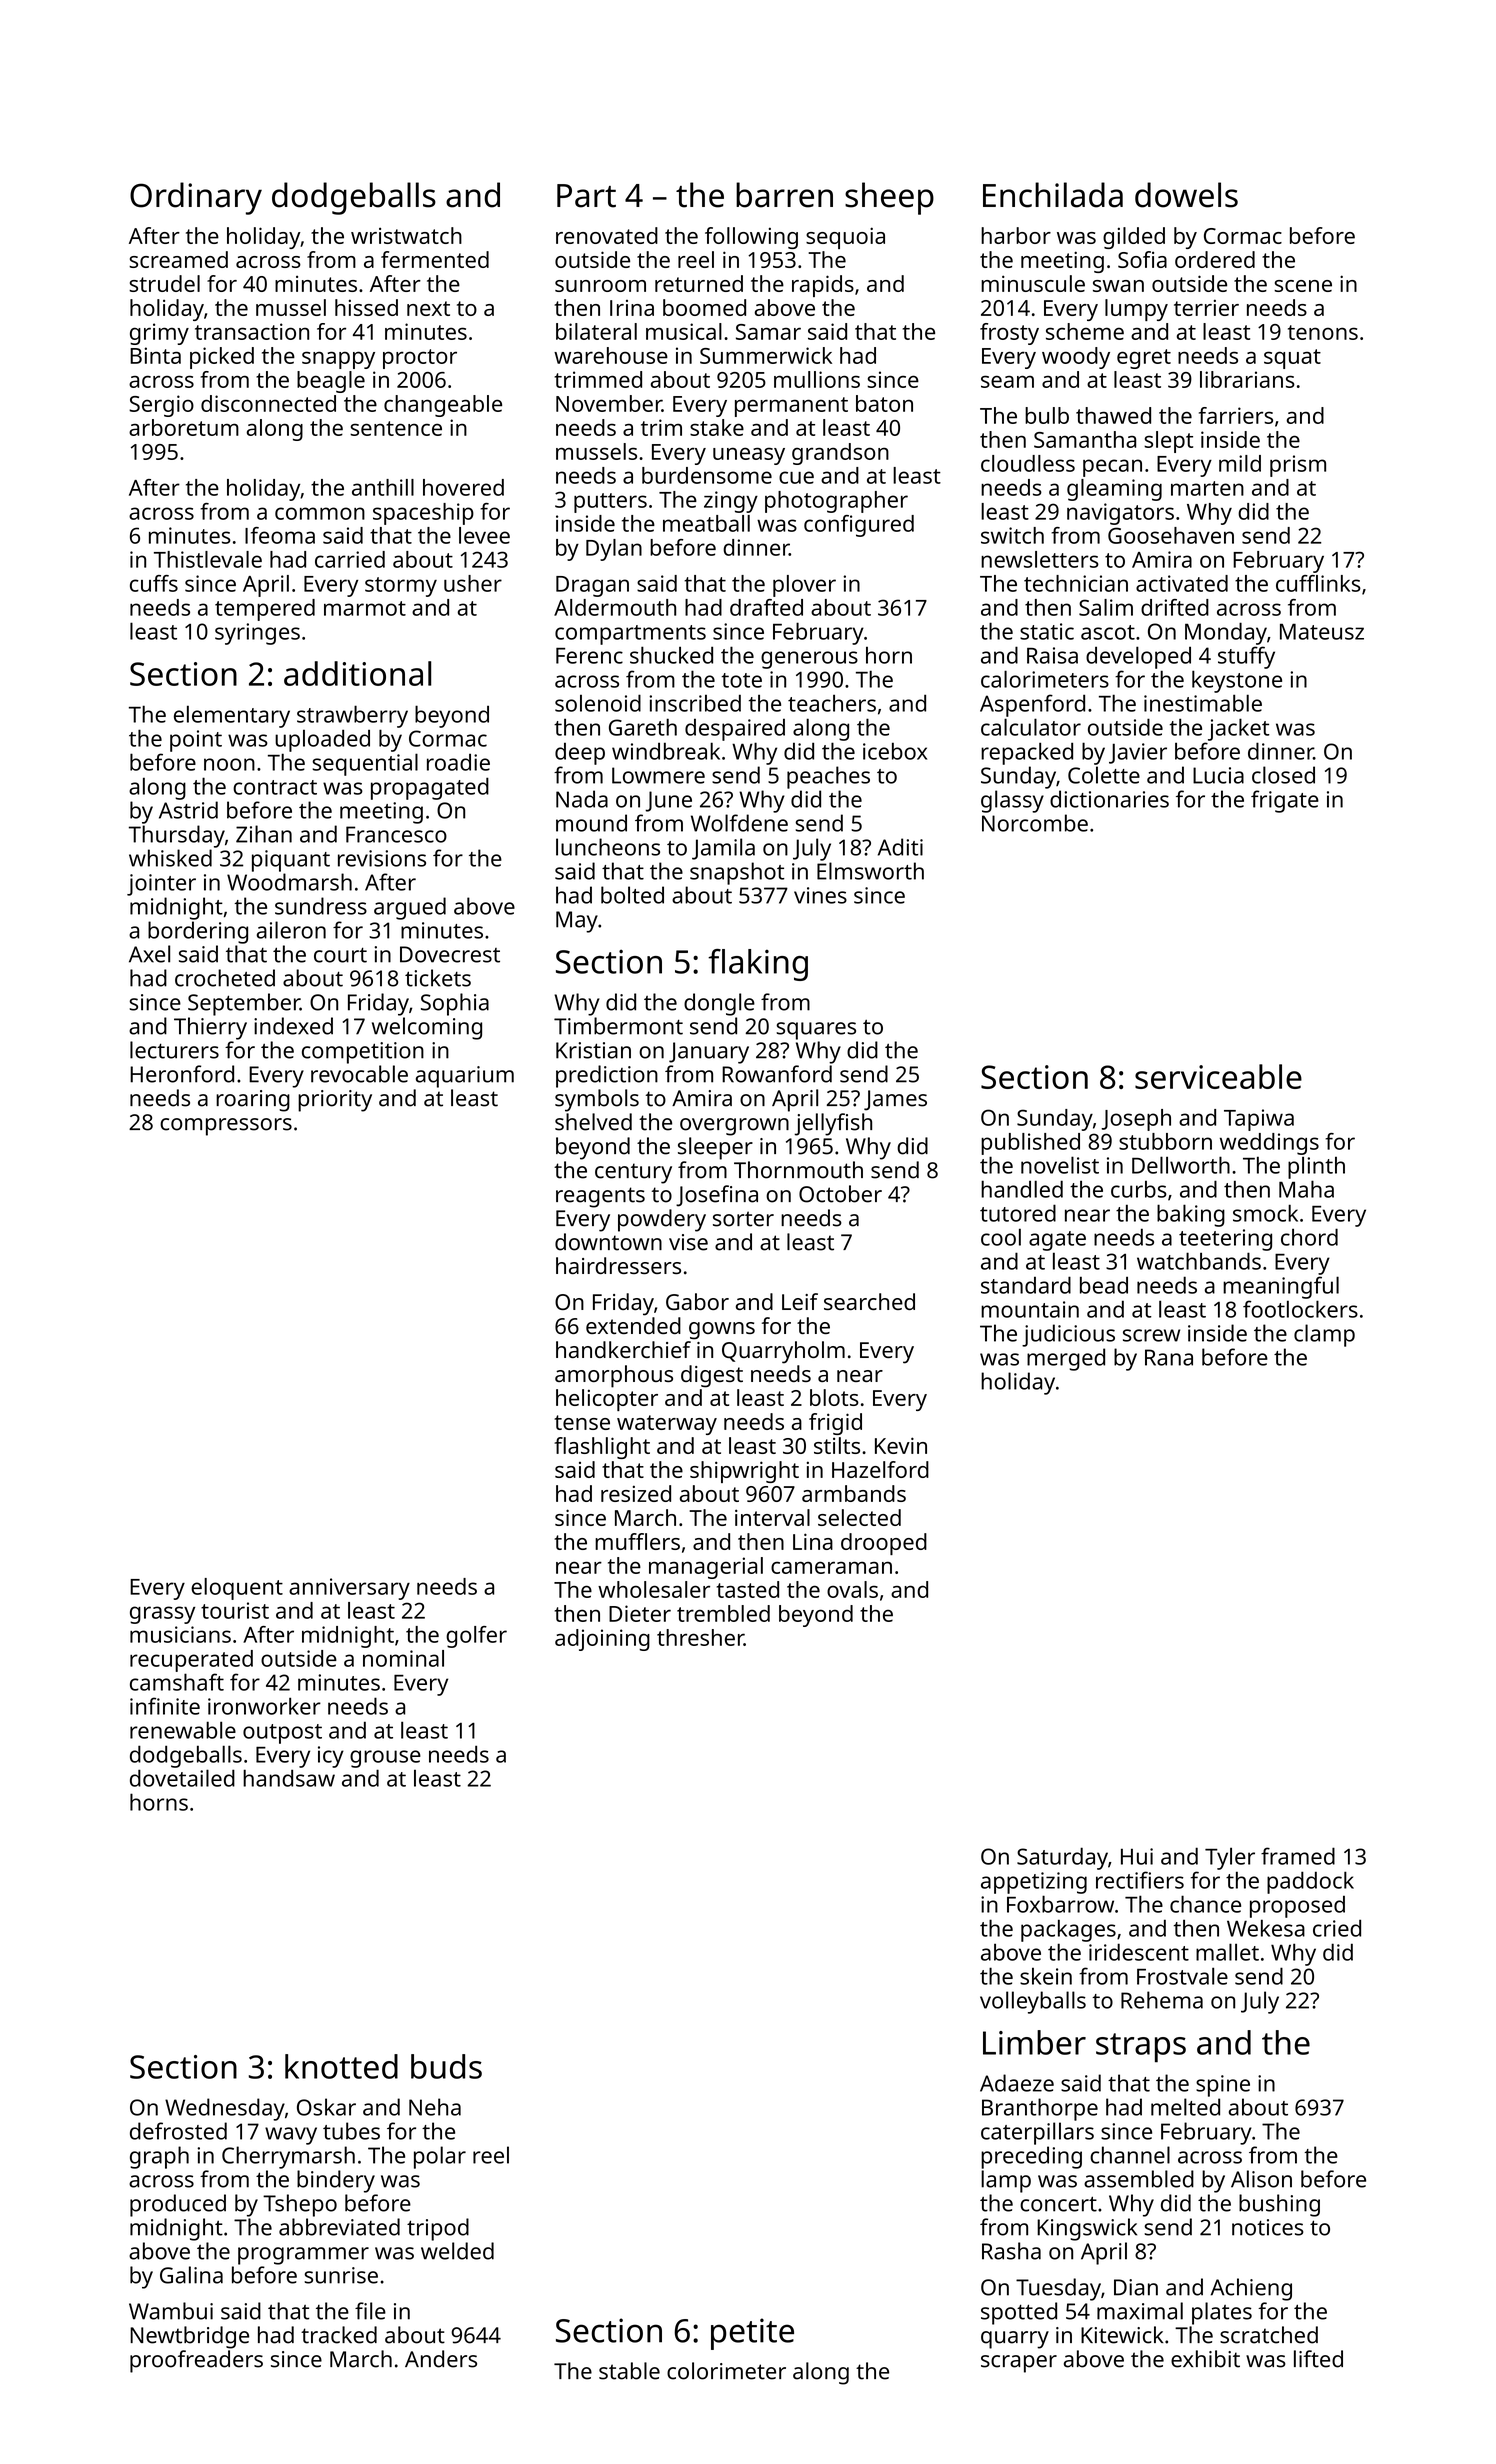  I want to click on resized, so click(636, 1493).
